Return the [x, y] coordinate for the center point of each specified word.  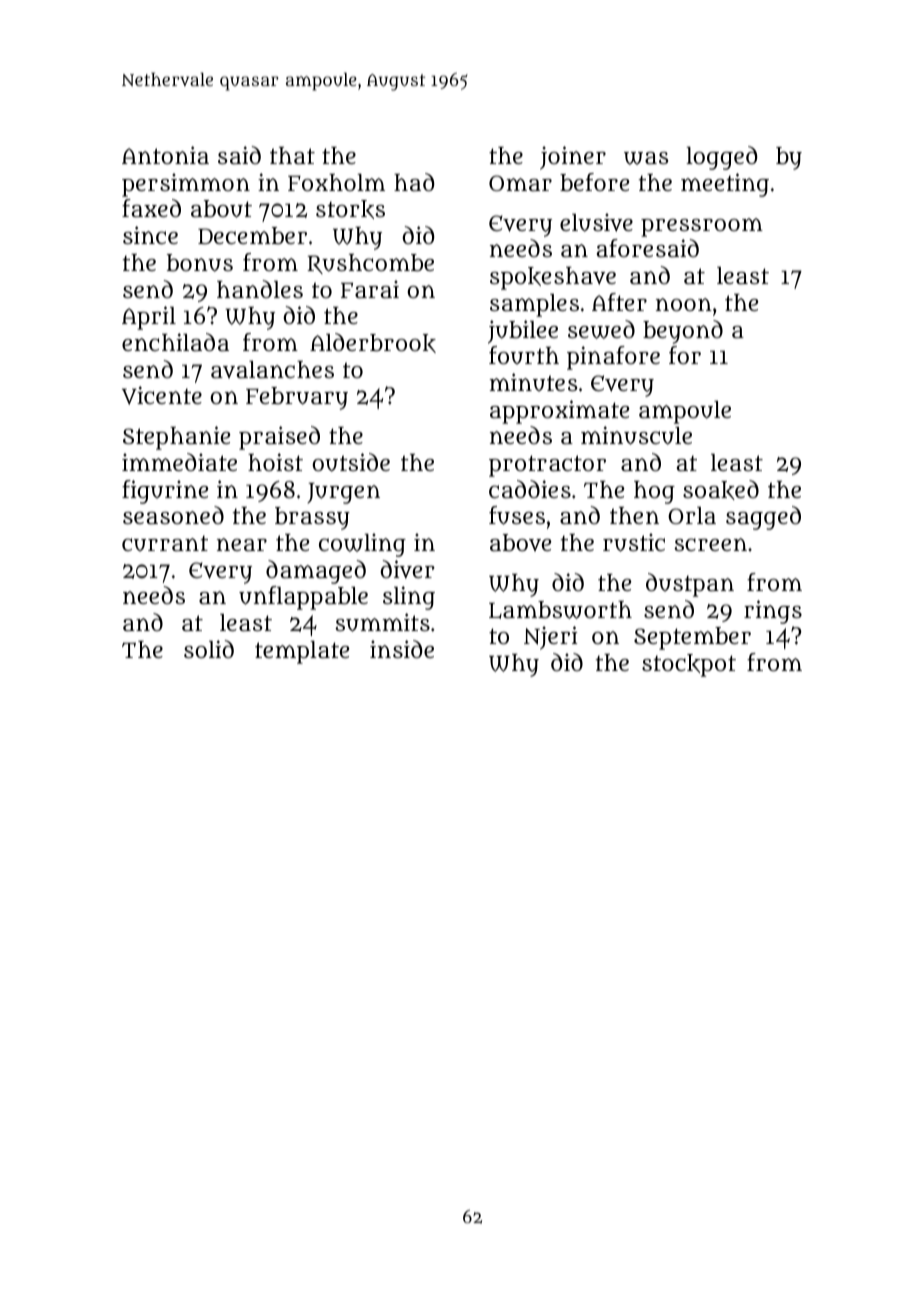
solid [209, 649]
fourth [524, 355]
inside [402, 649]
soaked [721, 490]
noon [684, 304]
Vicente [162, 395]
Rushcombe [370, 264]
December [252, 236]
